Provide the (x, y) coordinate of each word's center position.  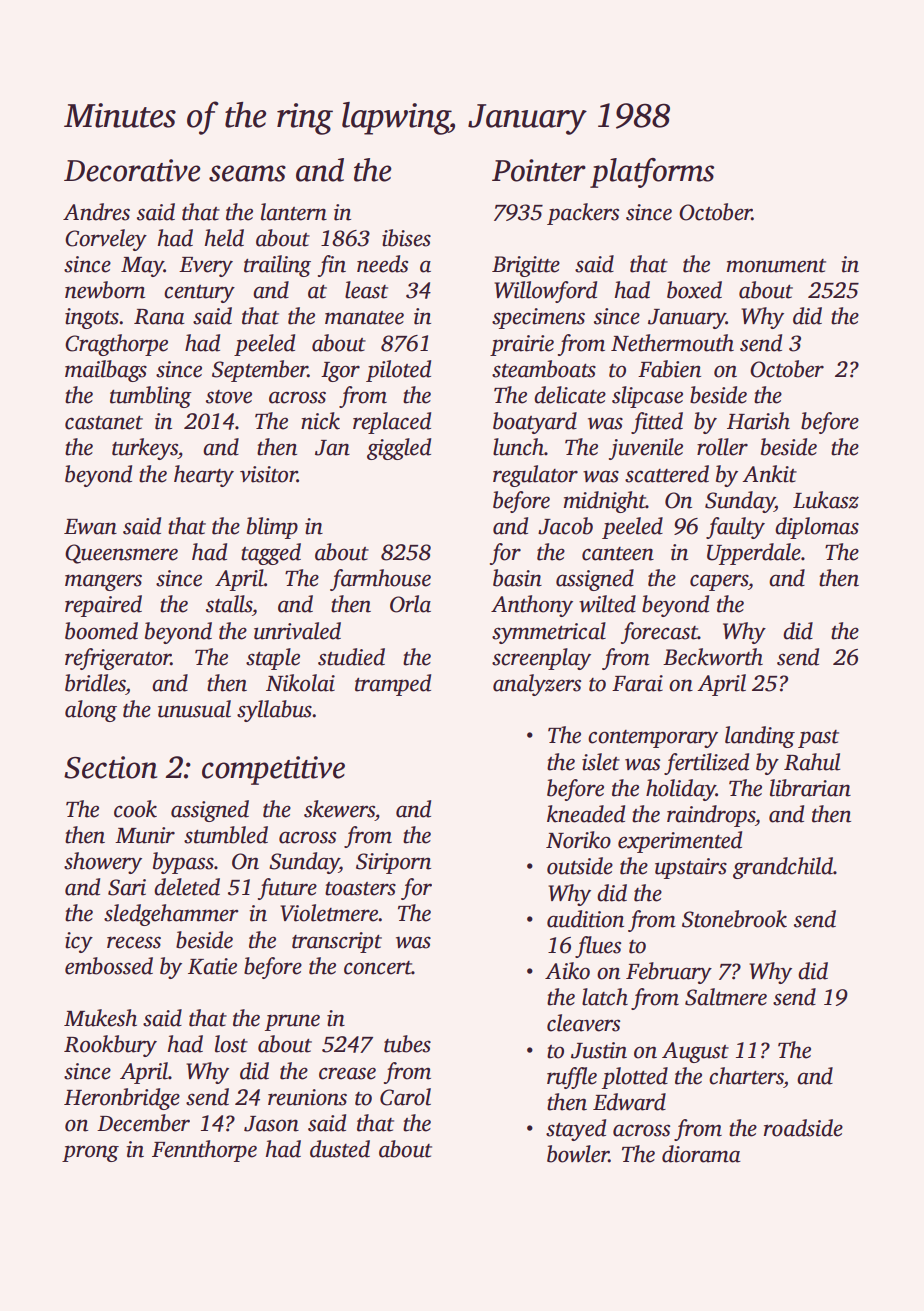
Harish (758, 421)
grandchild (783, 868)
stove (229, 397)
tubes (407, 1044)
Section (110, 767)
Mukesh (100, 1018)
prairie (522, 345)
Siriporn (393, 863)
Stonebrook (734, 919)
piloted (398, 371)
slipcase (647, 397)
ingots (92, 318)
